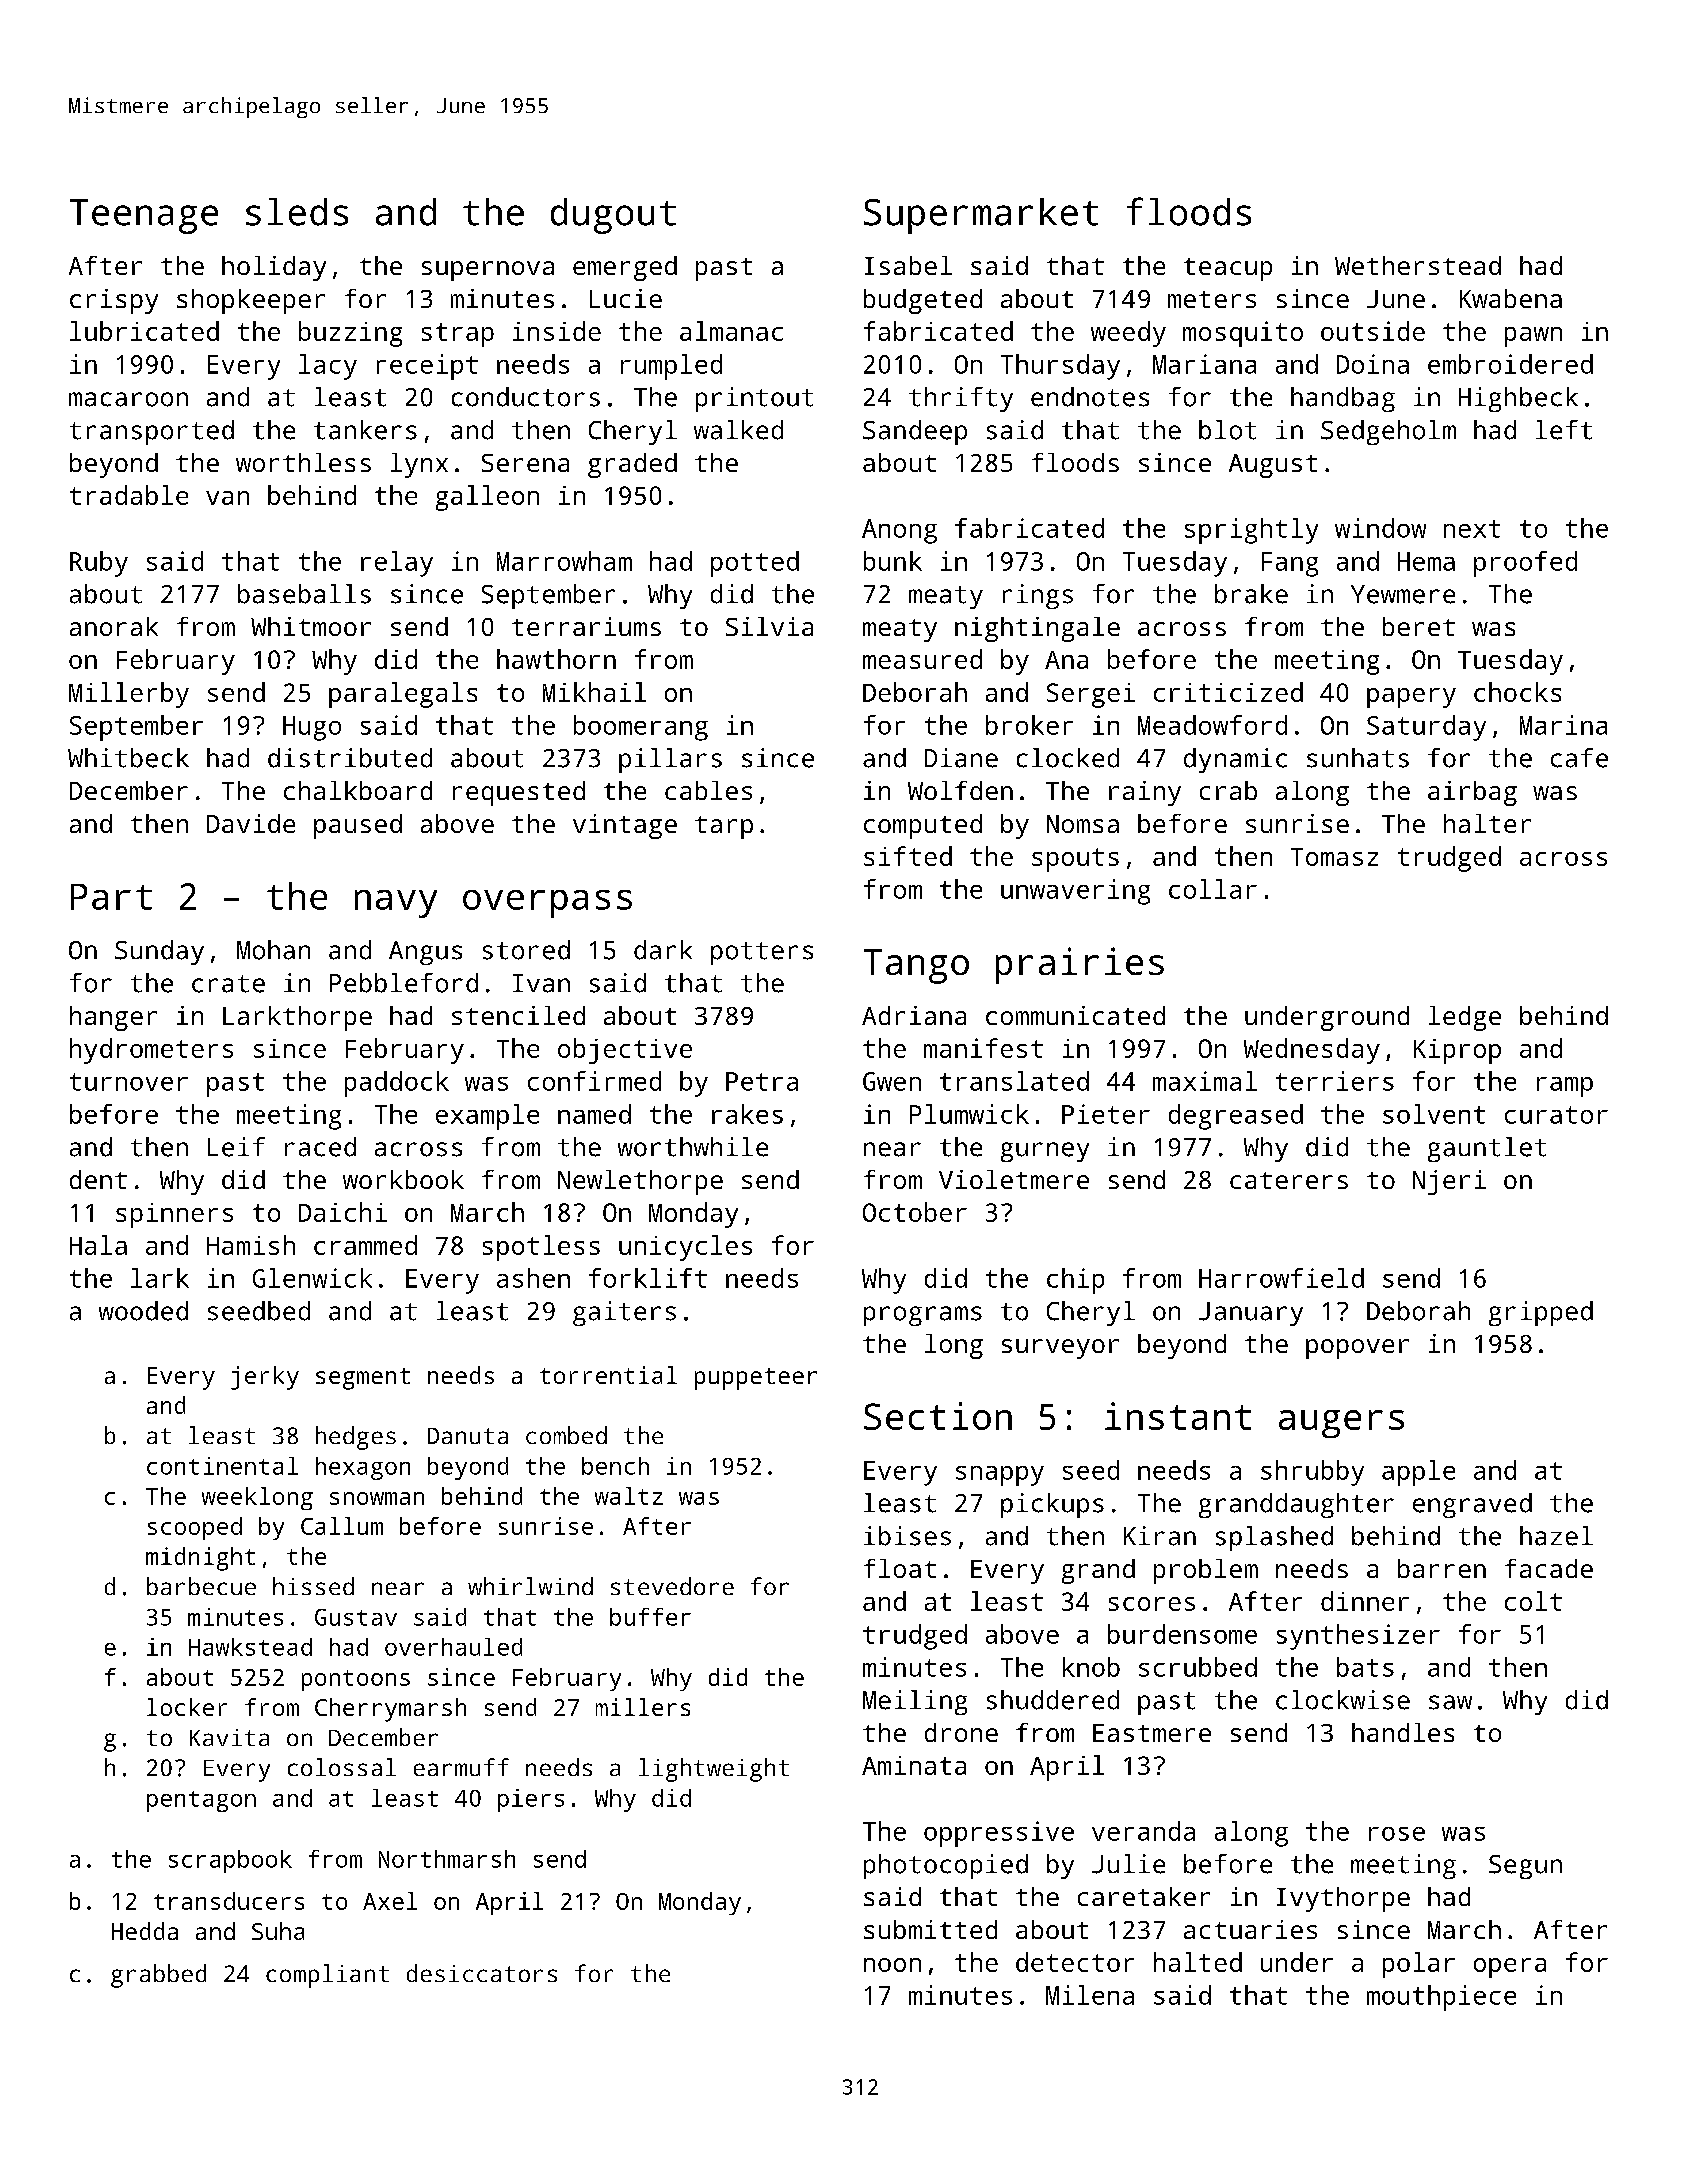 The width and height of the screenshot is (1683, 2178). I want to click on shrubby, so click(1312, 1473).
